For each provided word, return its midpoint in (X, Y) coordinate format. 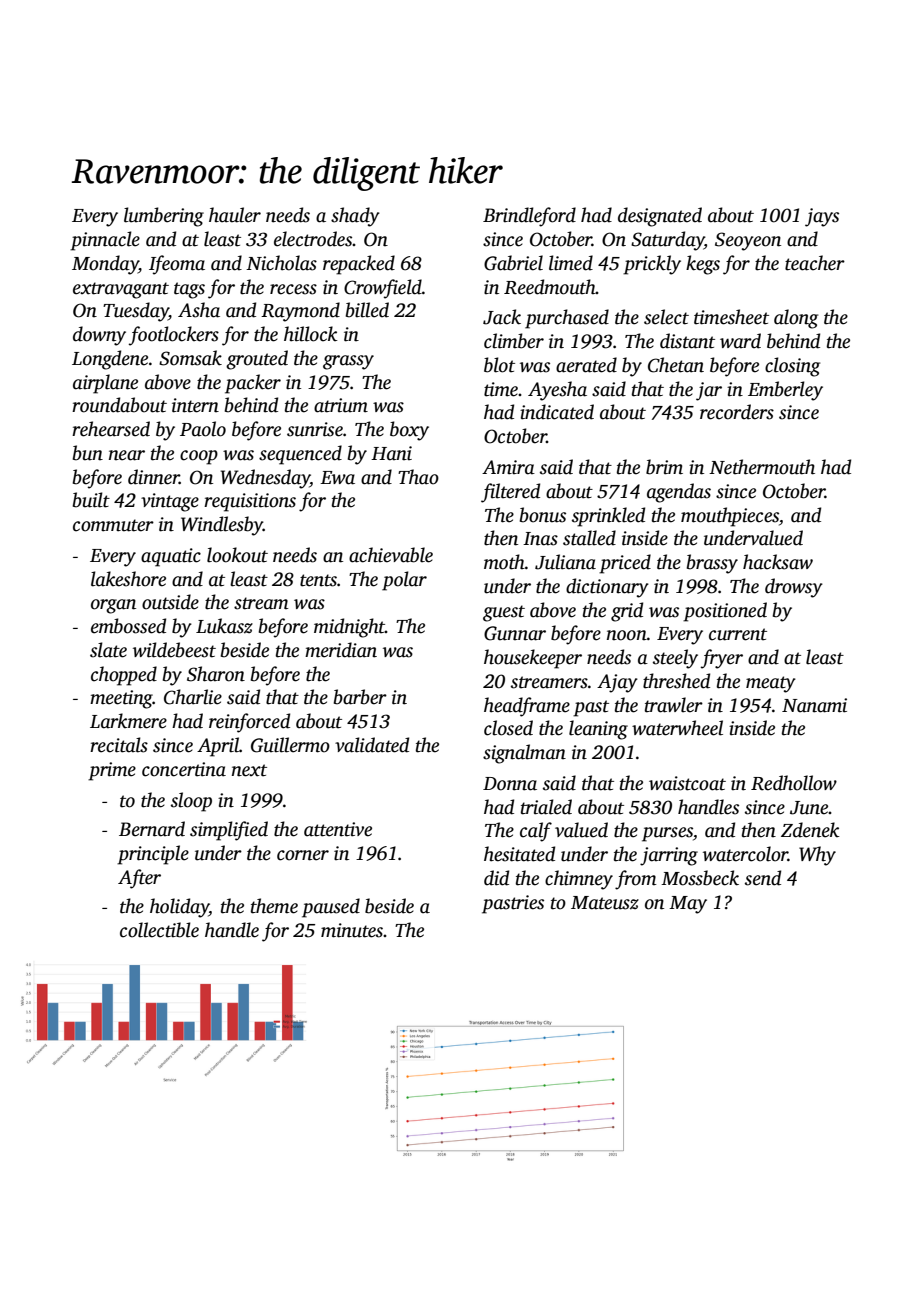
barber (360, 697)
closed (508, 728)
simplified (229, 831)
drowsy (794, 588)
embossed (128, 626)
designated (660, 217)
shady (355, 217)
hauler (235, 215)
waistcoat (687, 783)
